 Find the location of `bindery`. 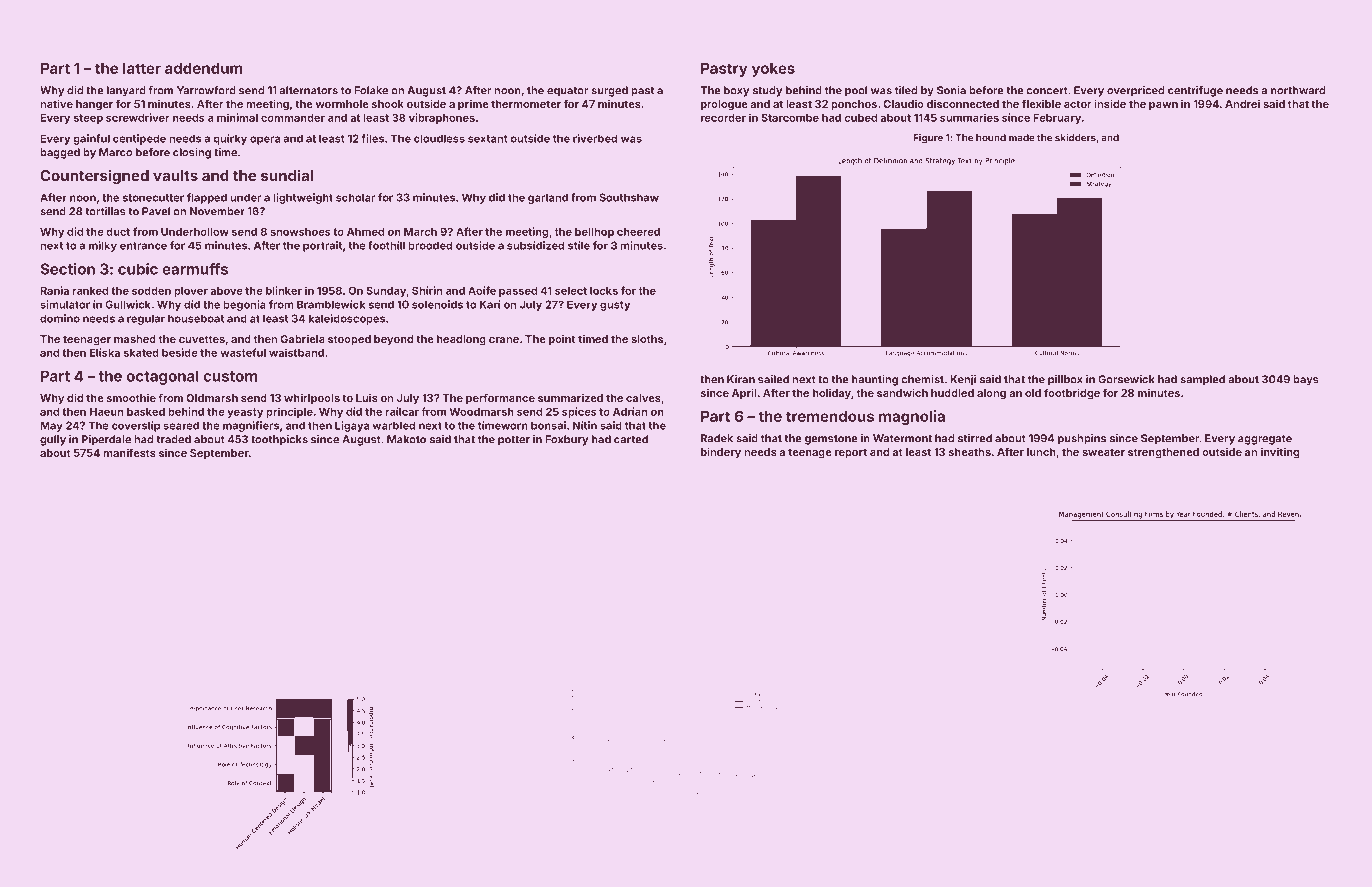

bindery is located at coordinates (721, 453).
